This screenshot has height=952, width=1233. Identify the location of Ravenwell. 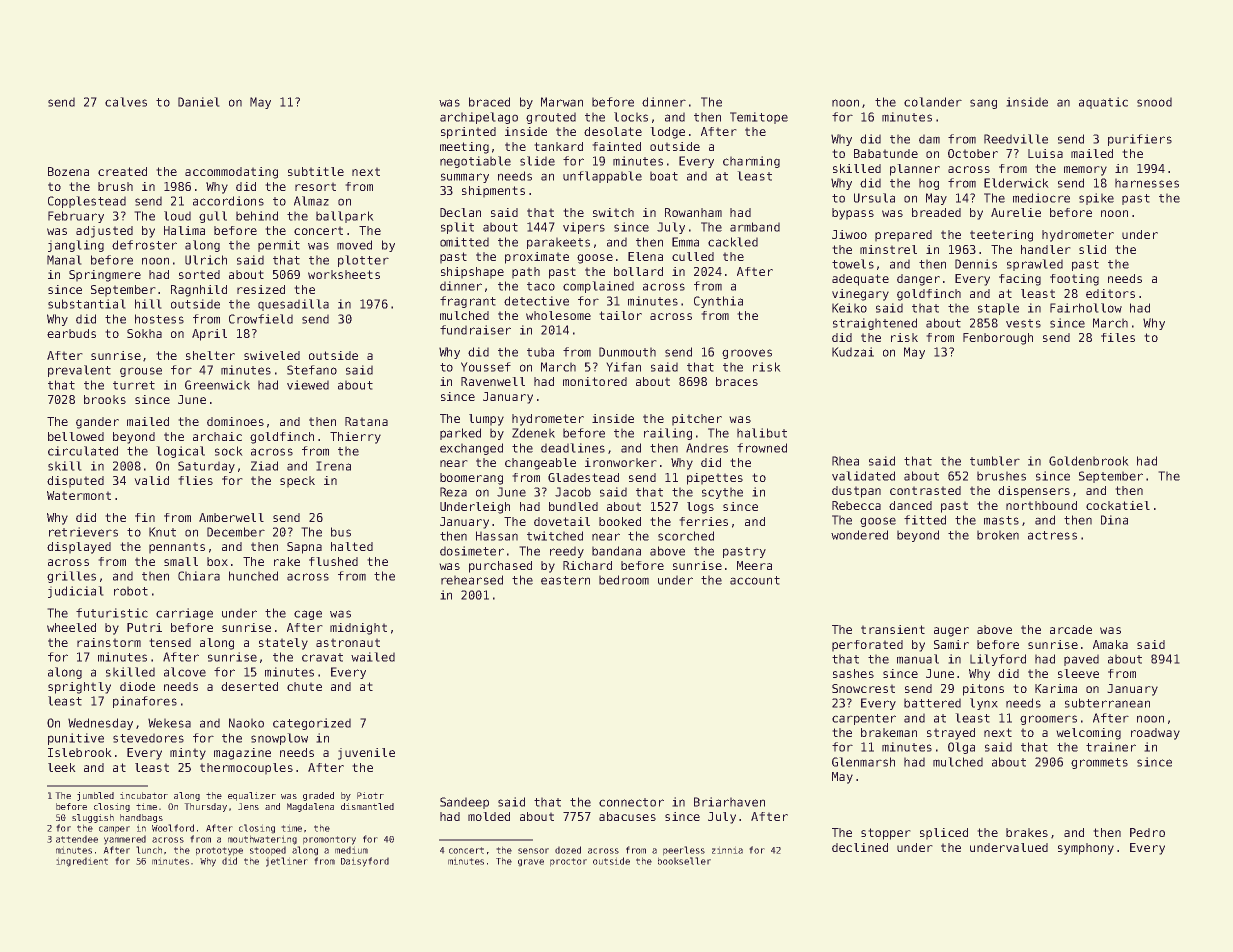
(493, 381).
